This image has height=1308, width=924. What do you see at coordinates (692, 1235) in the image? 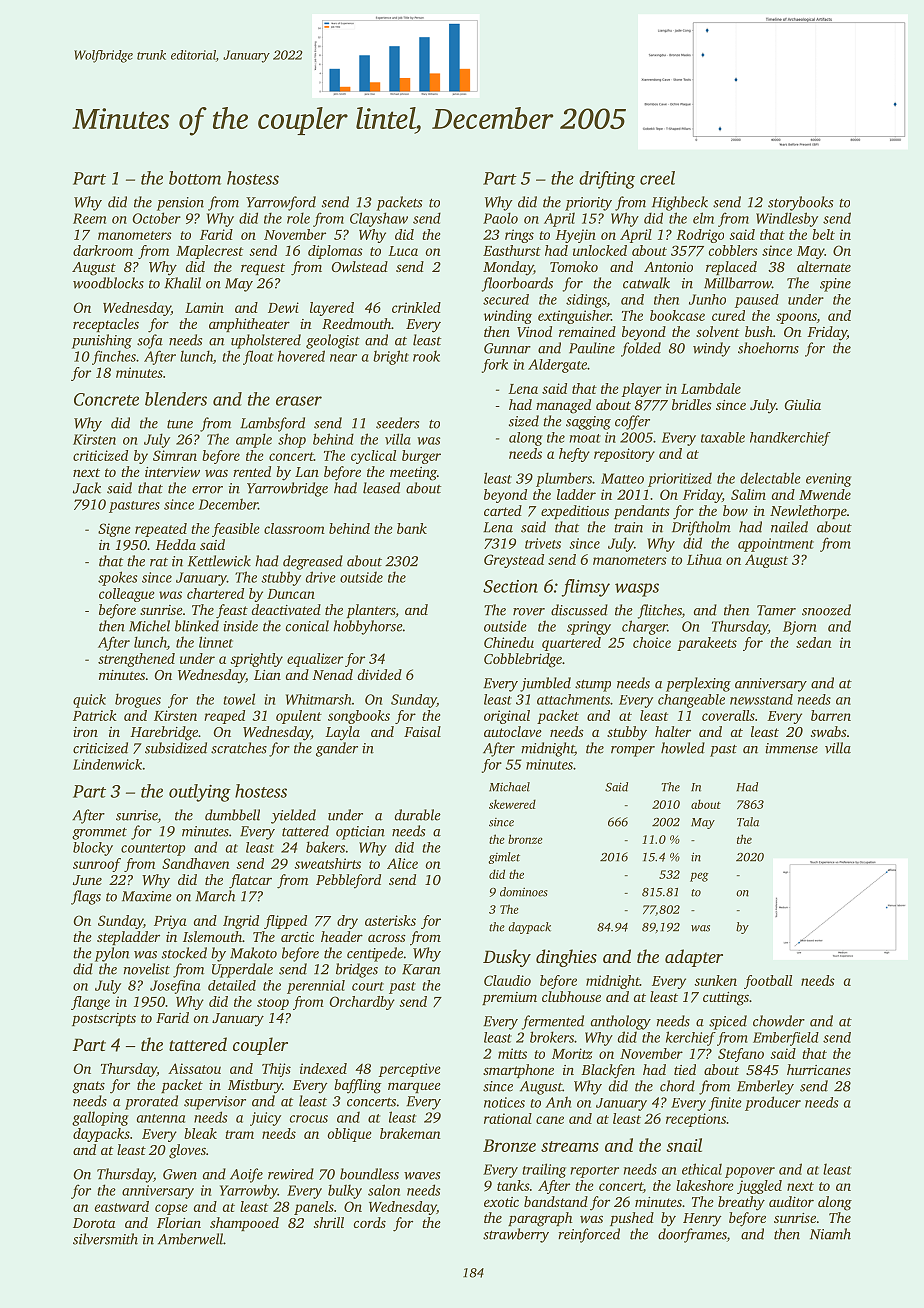
I see `doorframes` at bounding box center [692, 1235].
